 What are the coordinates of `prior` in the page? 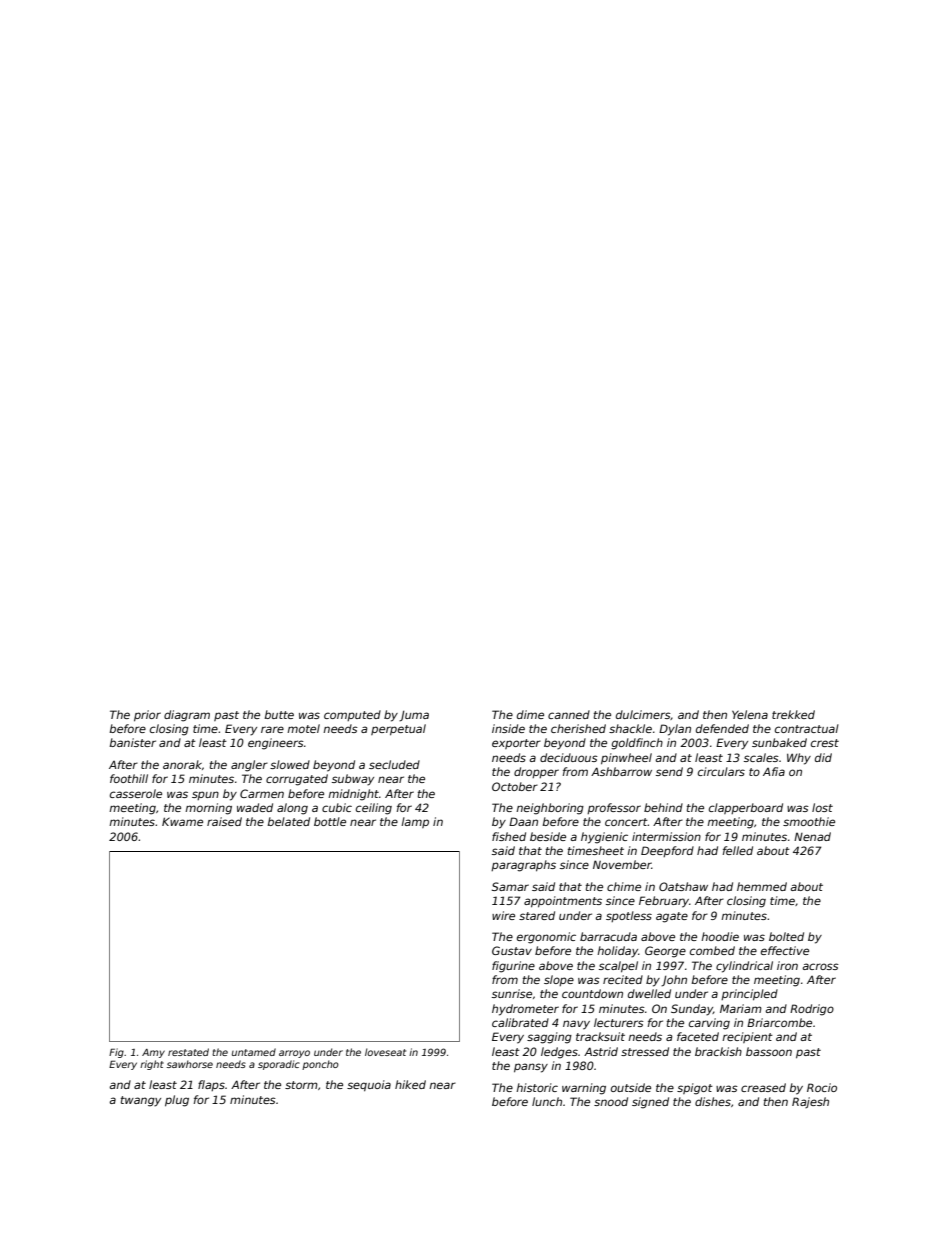 It's located at (147, 716).
